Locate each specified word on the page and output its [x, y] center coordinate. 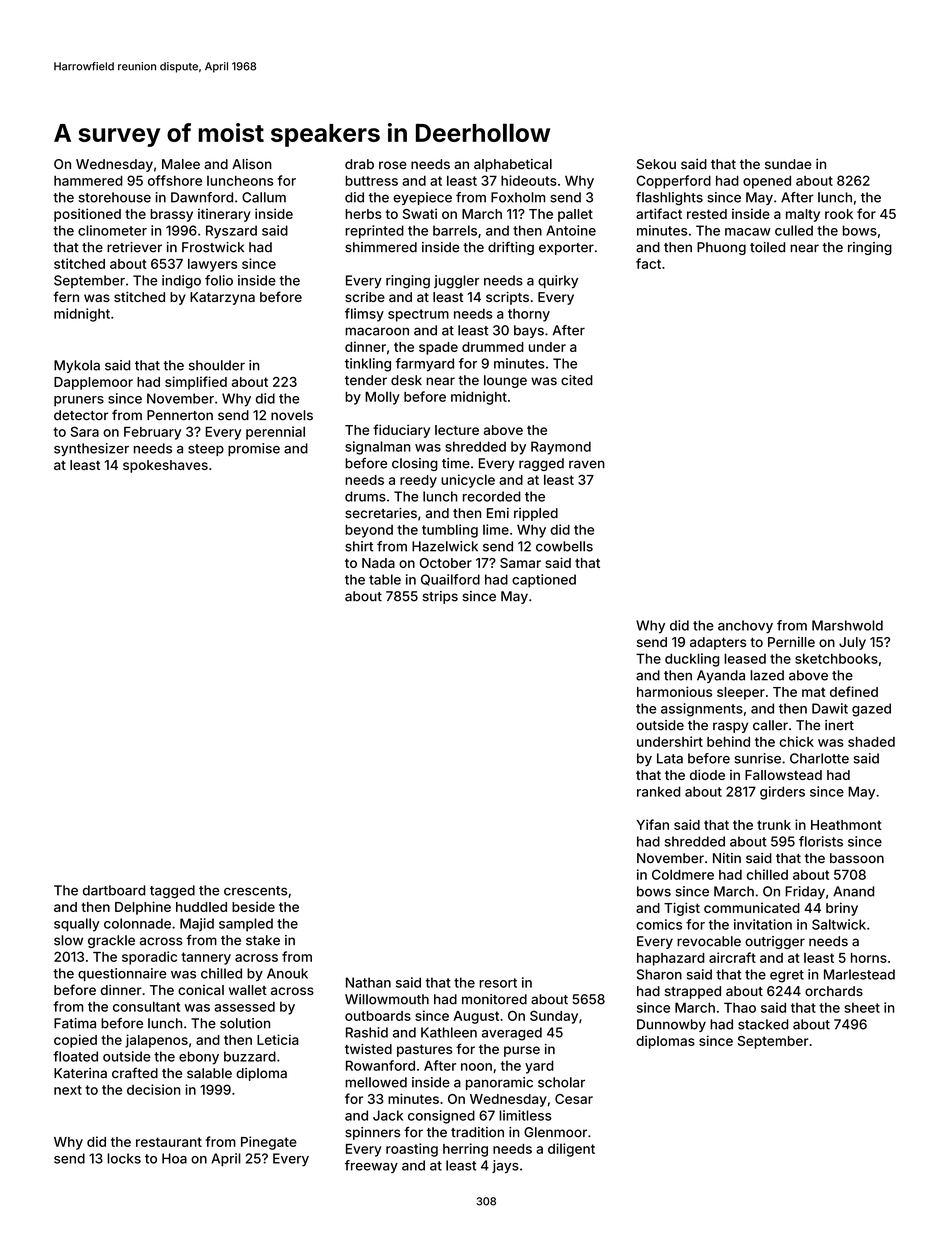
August [476, 1017]
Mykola [77, 366]
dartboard [114, 890]
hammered [88, 180]
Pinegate [269, 1143]
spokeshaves [165, 466]
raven [587, 464]
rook [839, 214]
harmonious [674, 691]
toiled [767, 247]
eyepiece [422, 198]
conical [201, 990]
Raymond [561, 448]
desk [406, 380]
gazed [871, 710]
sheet [862, 1008]
